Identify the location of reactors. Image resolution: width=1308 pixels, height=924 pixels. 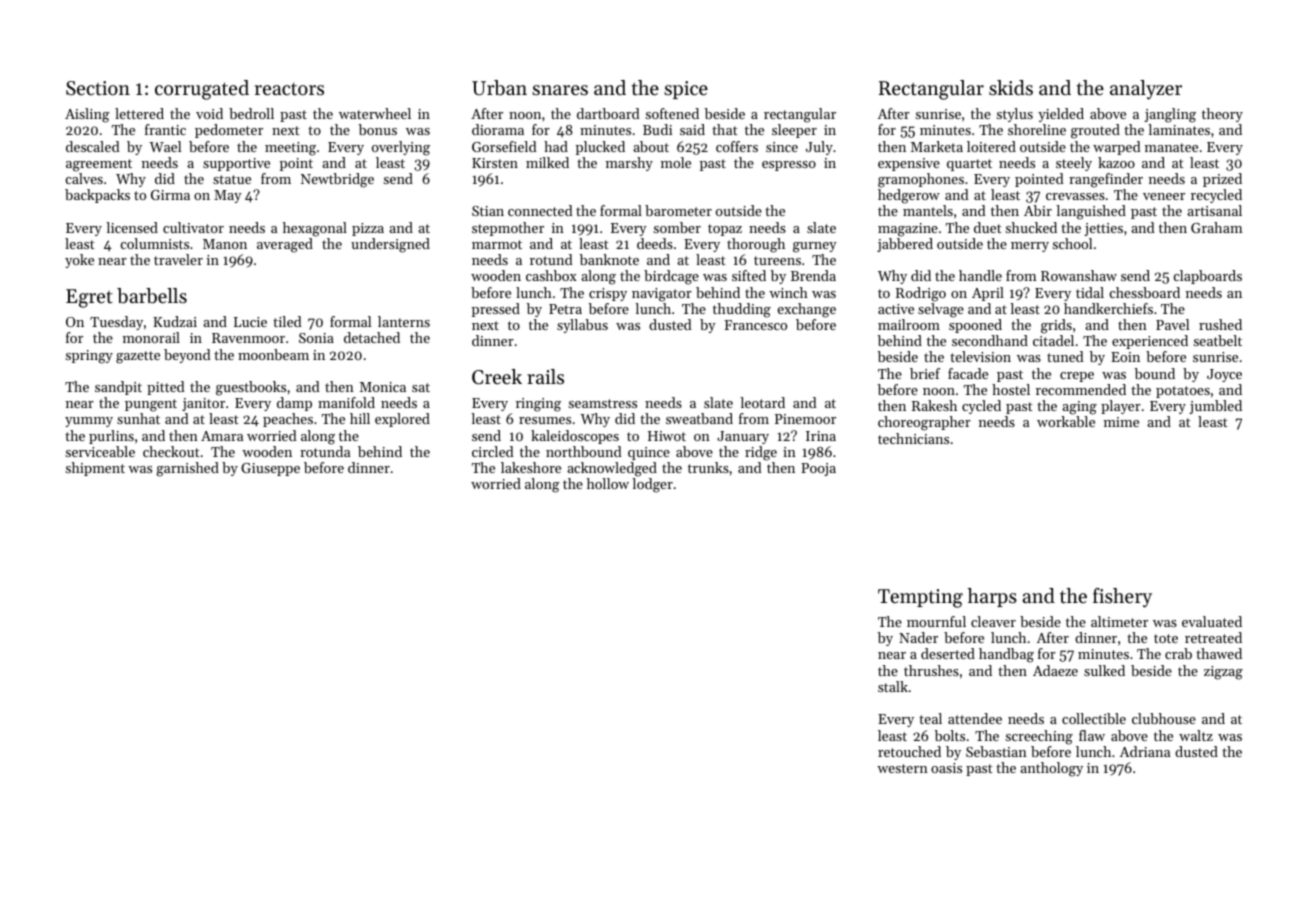
(289, 89).
